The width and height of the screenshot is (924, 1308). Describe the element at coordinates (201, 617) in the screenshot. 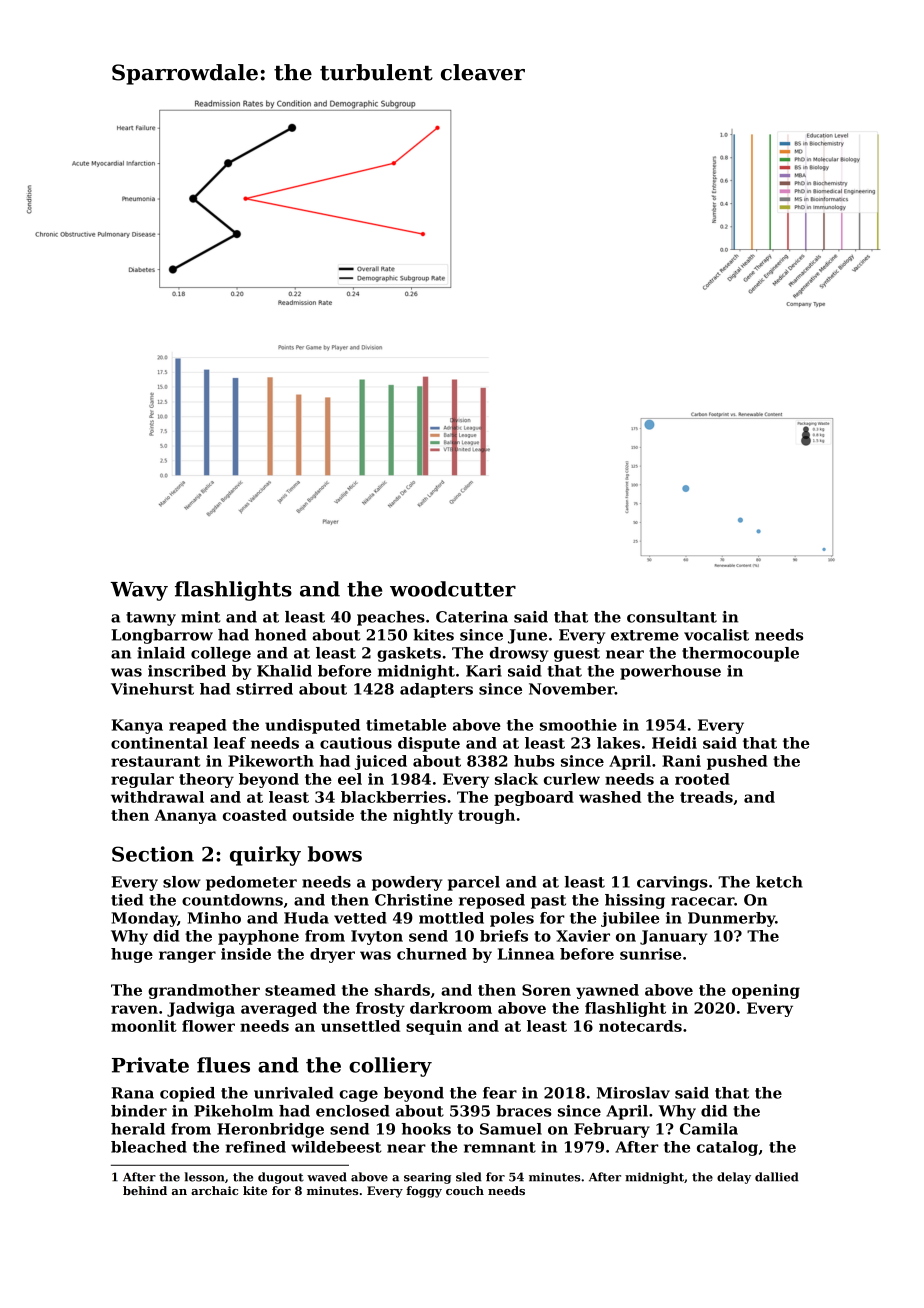

I see `mint` at that location.
